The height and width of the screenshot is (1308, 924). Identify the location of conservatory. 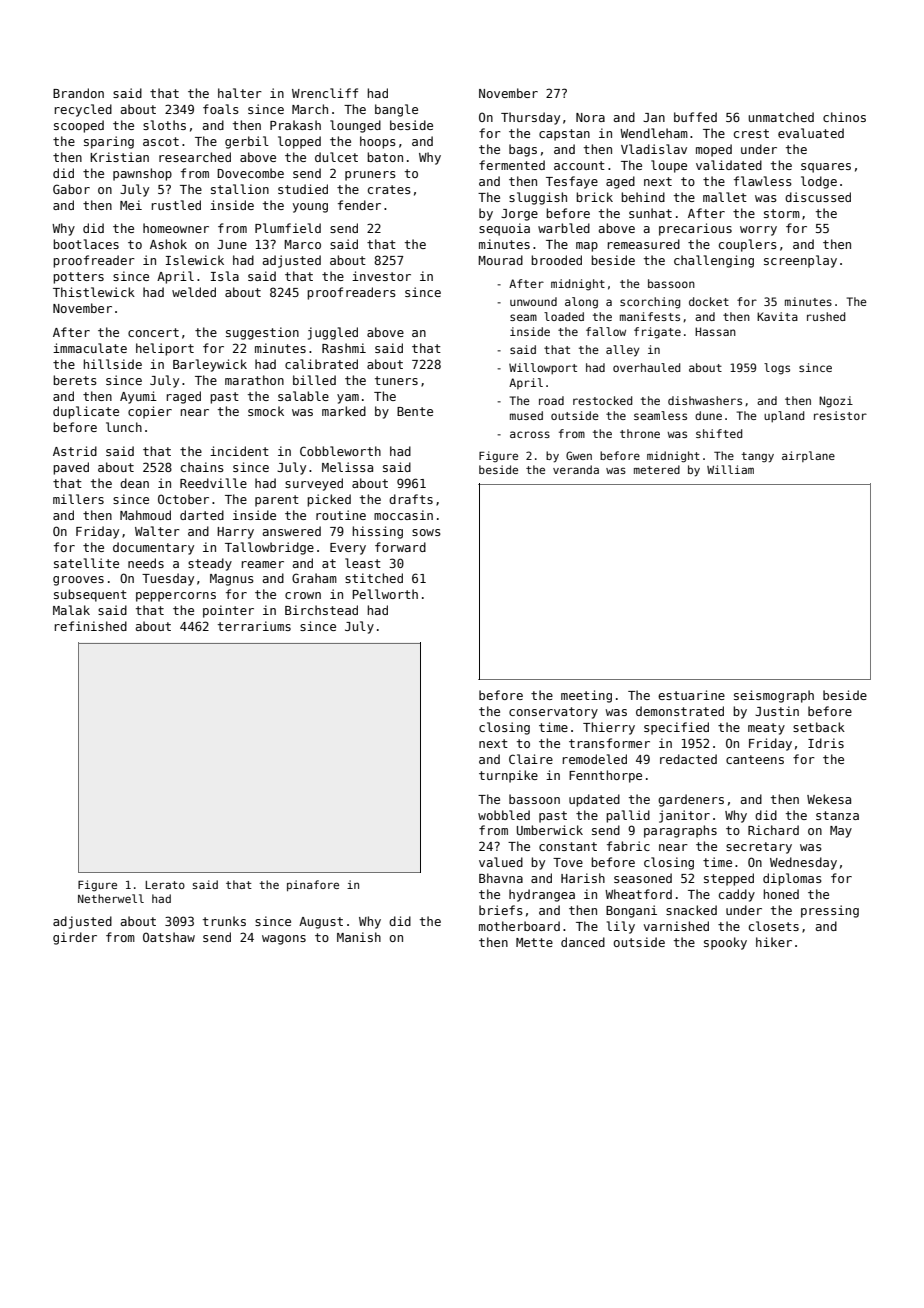
(553, 713).
